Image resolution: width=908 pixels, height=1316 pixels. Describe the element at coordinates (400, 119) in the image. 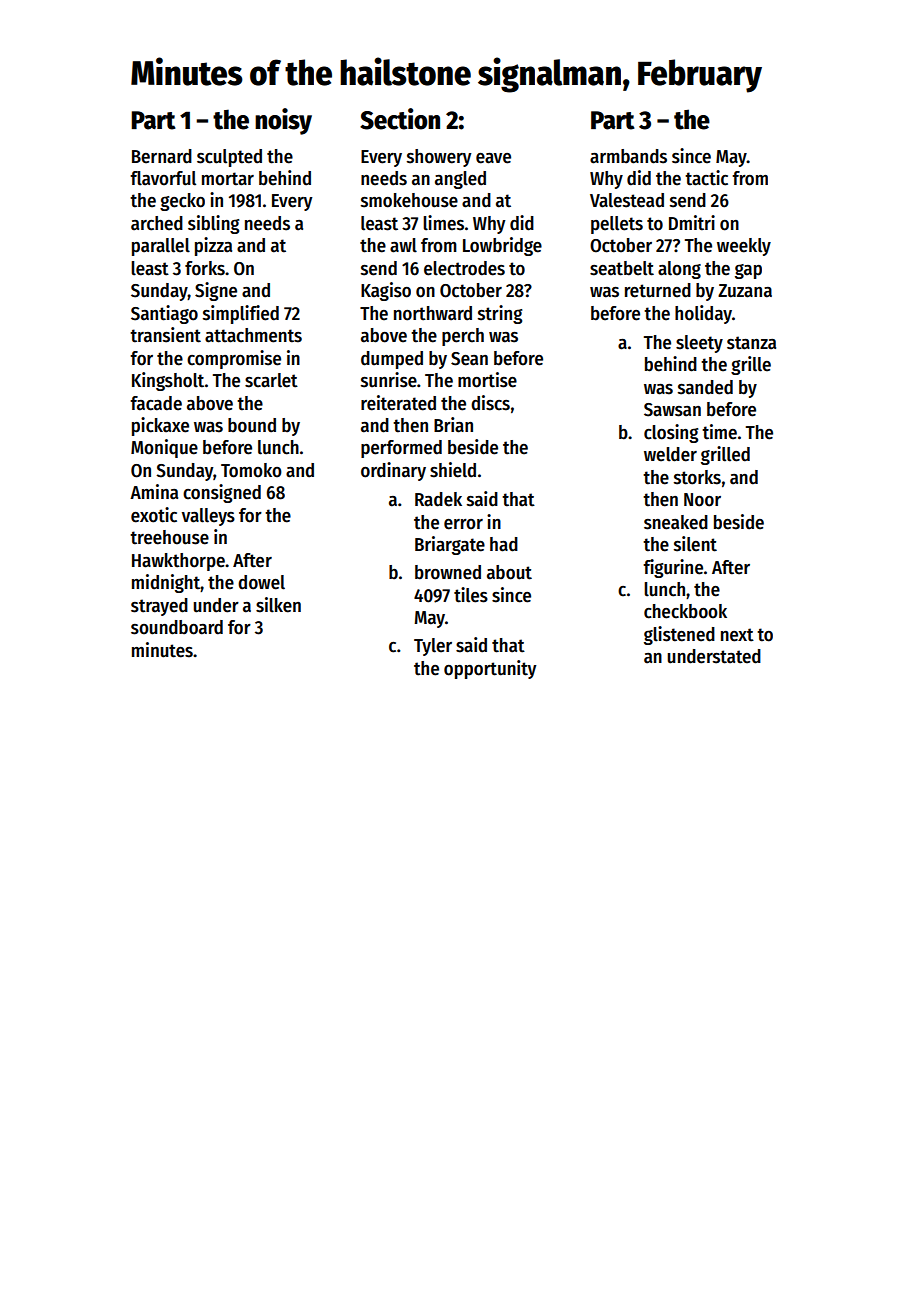

I see `Section` at that location.
